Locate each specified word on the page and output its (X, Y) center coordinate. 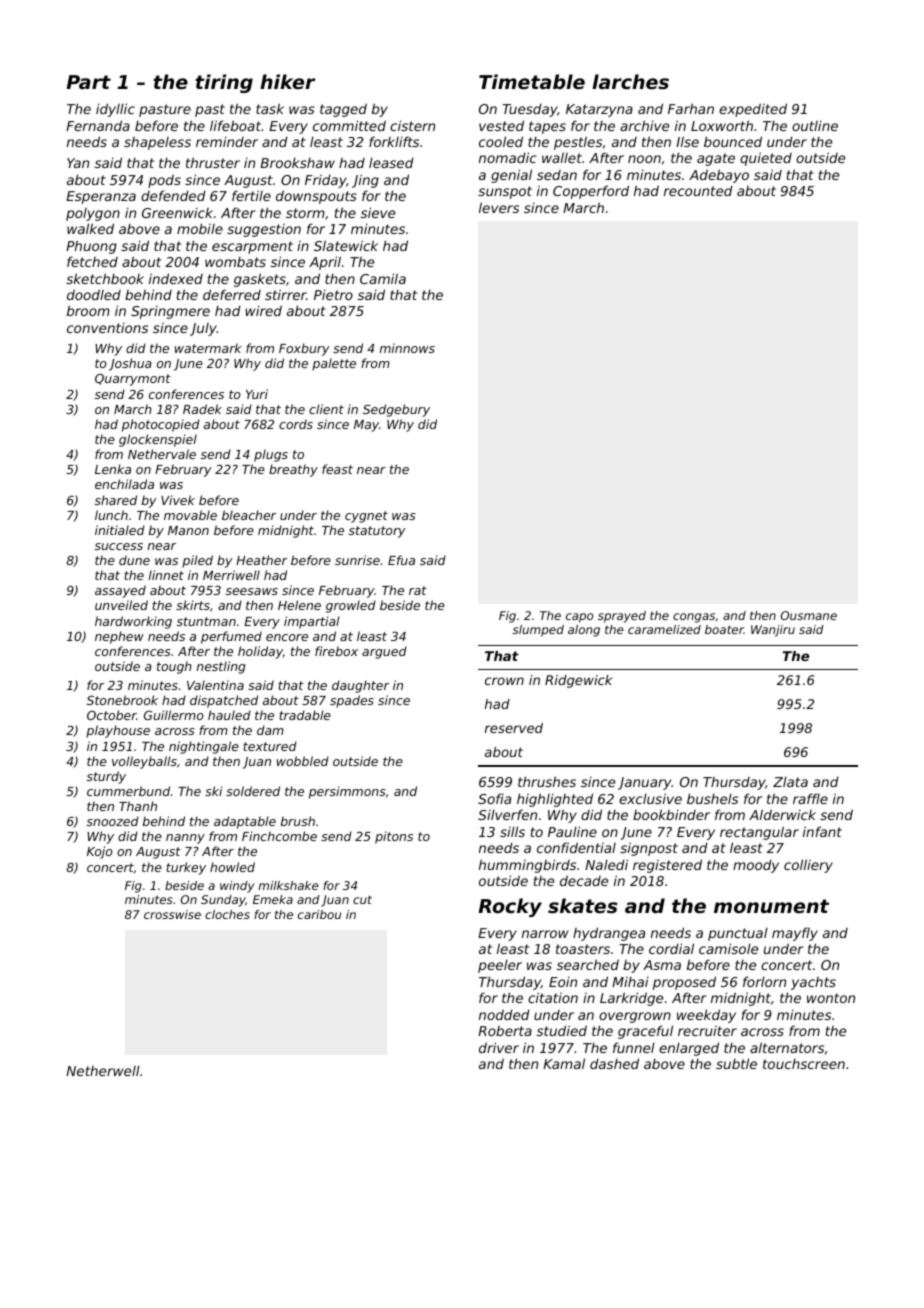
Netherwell (103, 1070)
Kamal (564, 1063)
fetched (92, 261)
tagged (343, 110)
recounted (698, 190)
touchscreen (804, 1063)
